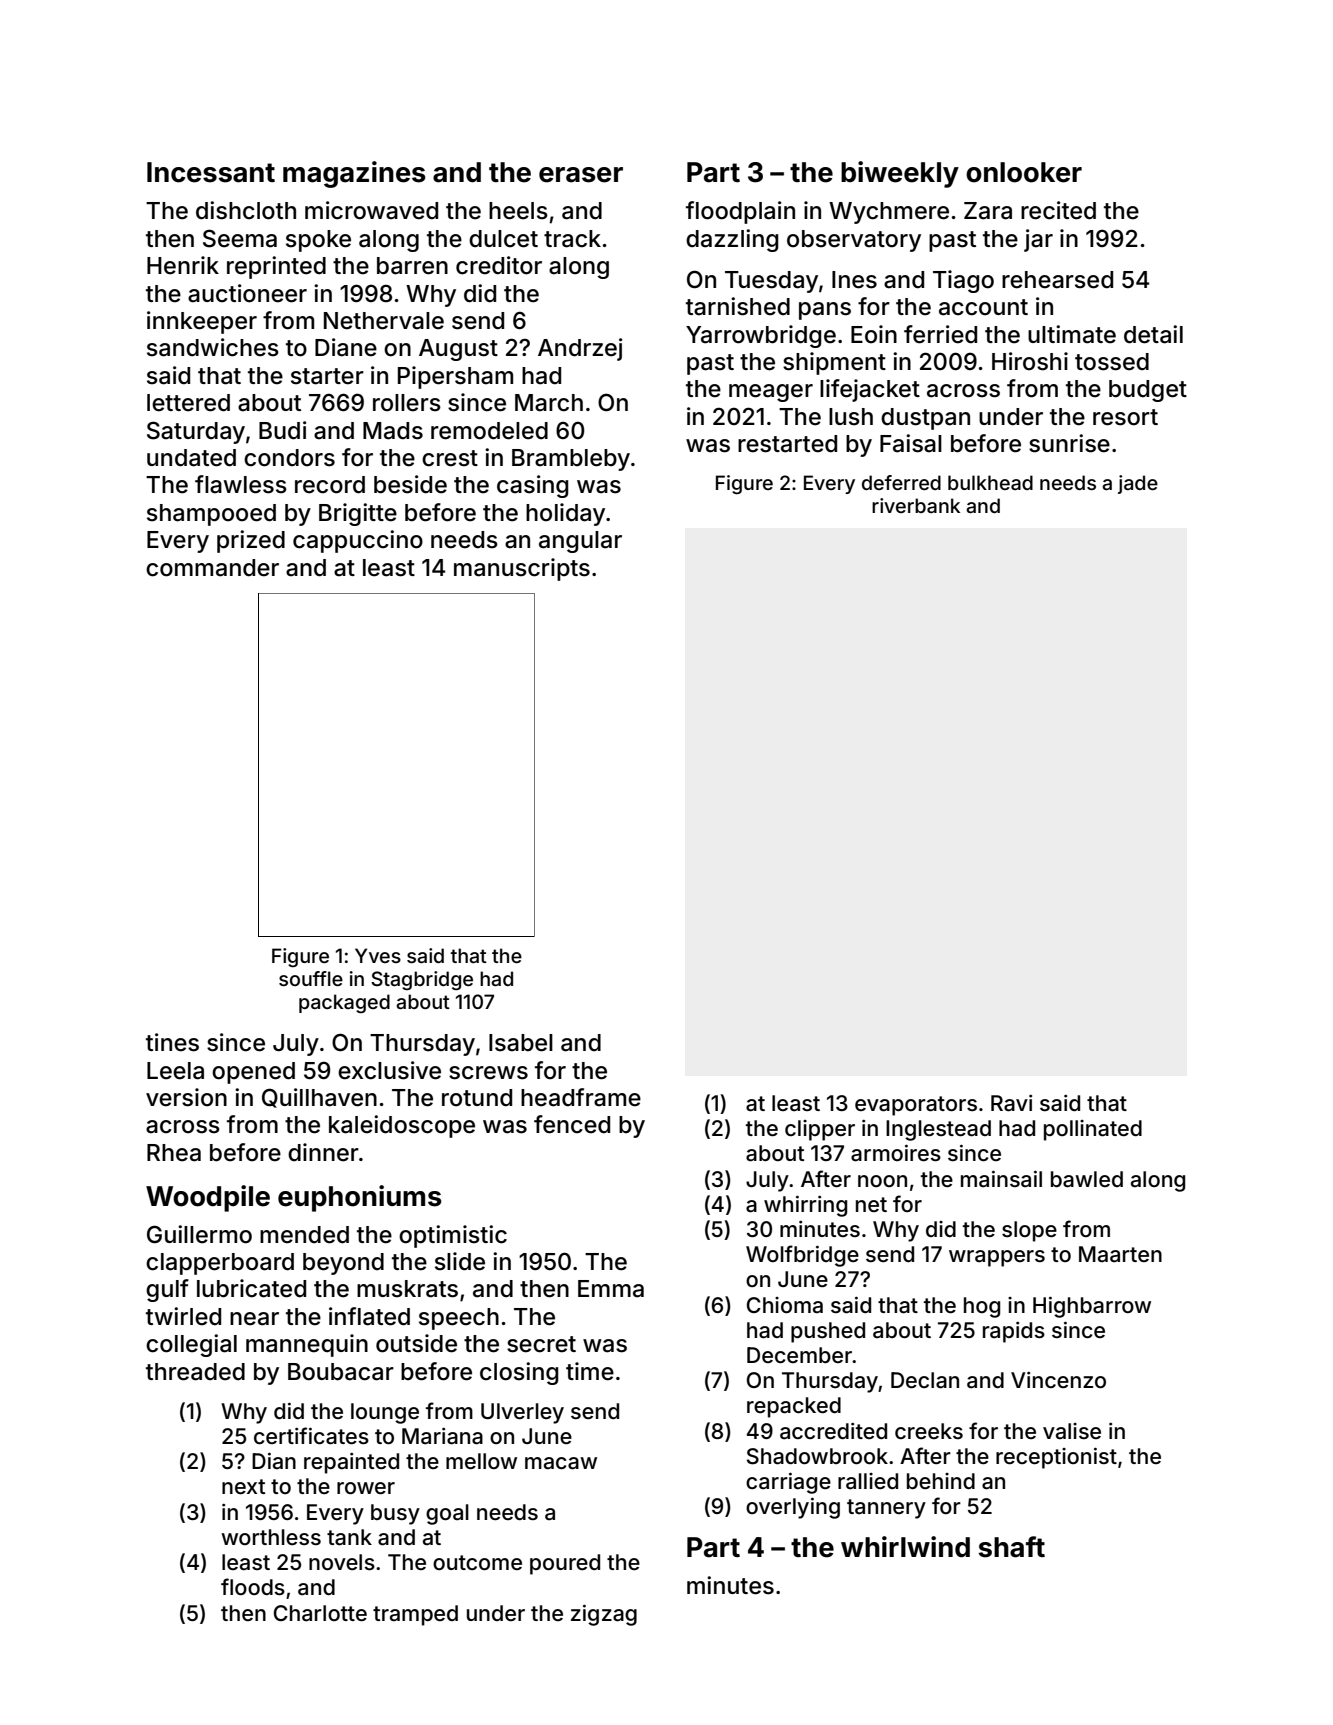  I want to click on biweekly, so click(900, 174).
